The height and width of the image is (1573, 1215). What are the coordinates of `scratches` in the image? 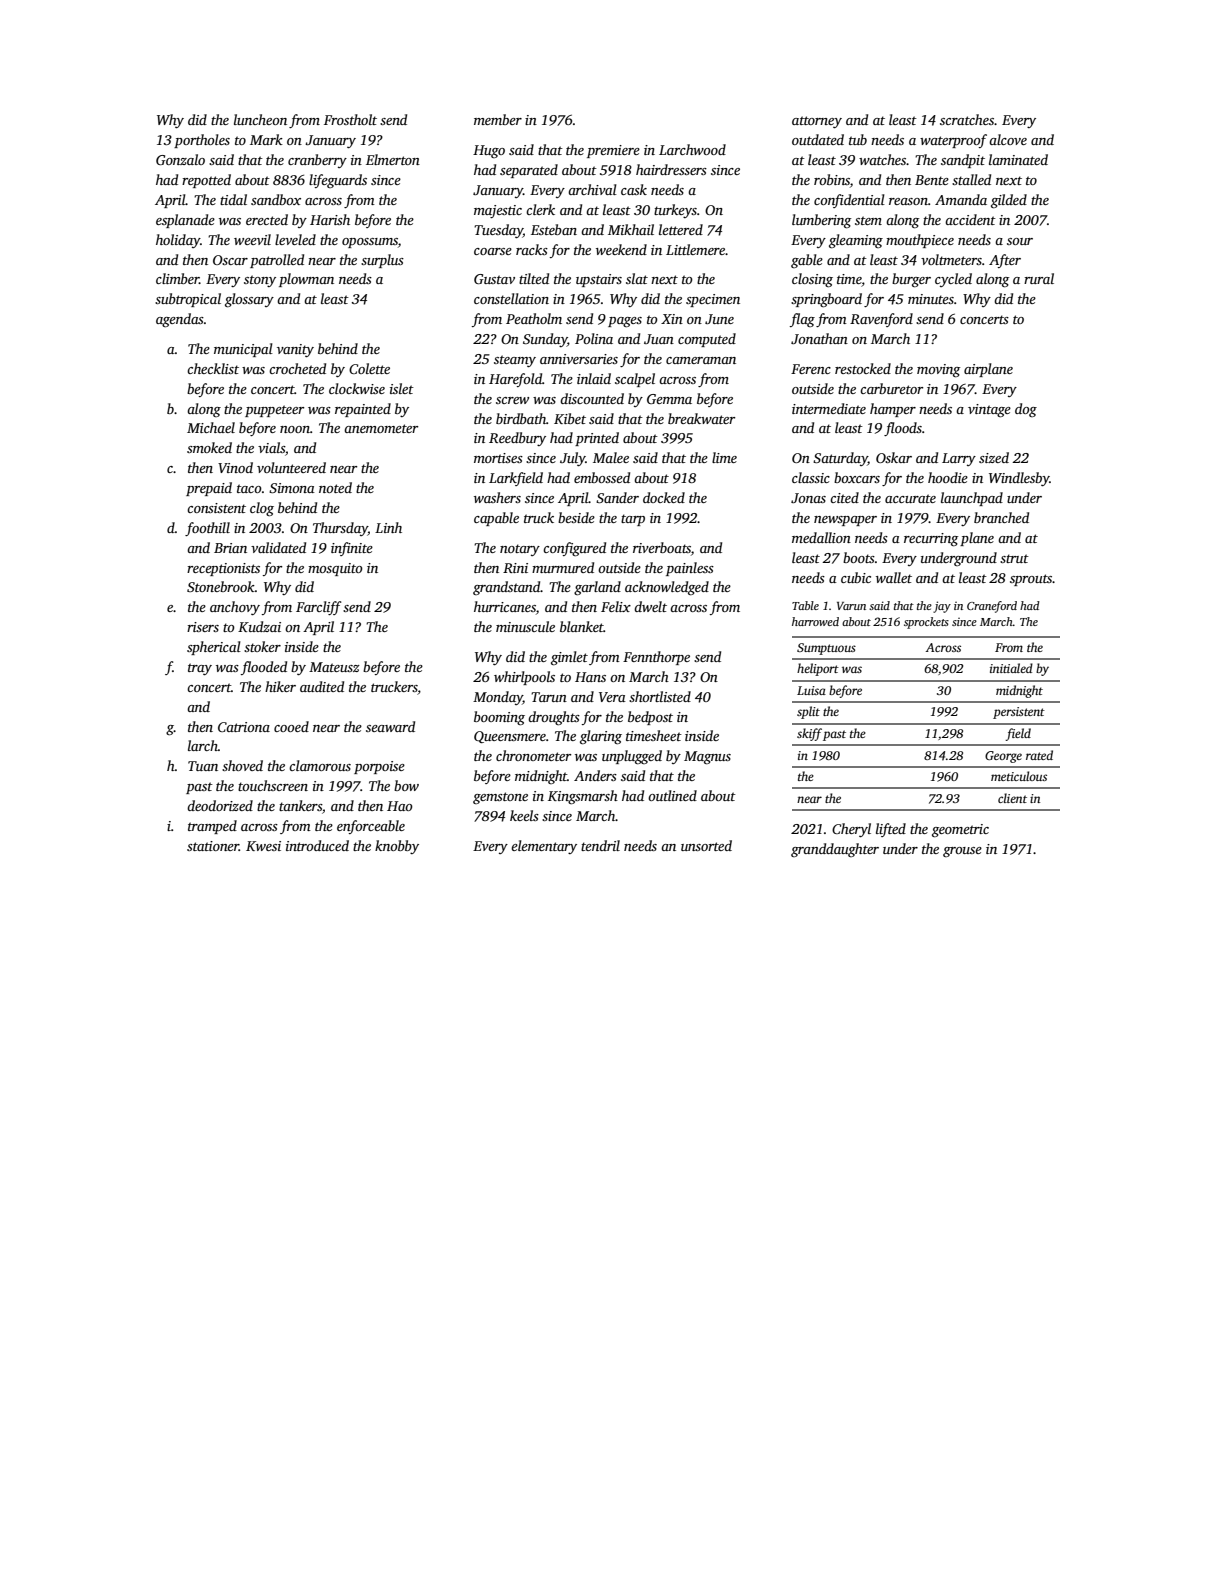 It's located at (967, 119).
